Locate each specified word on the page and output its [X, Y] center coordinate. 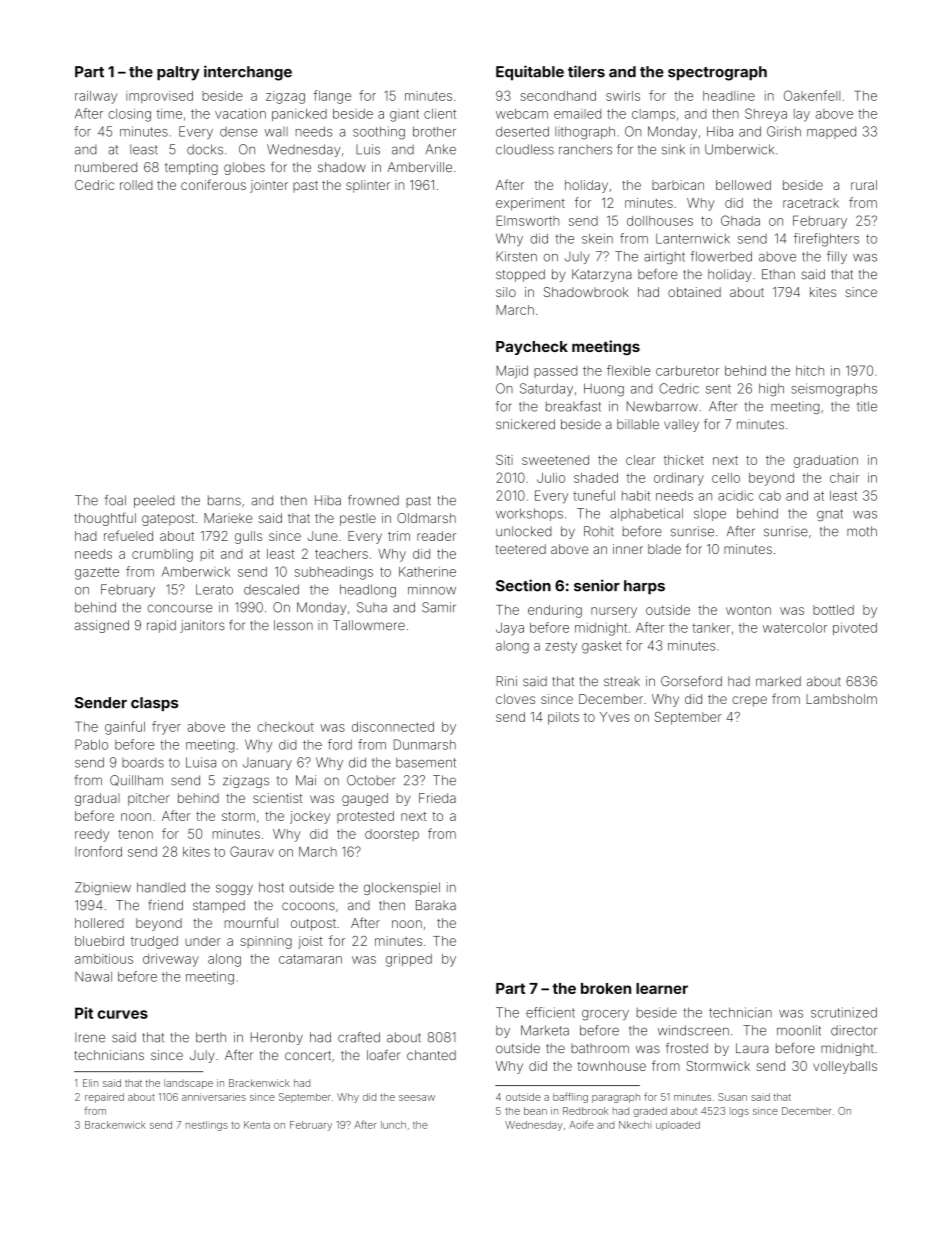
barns [224, 500]
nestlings [207, 1126]
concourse [179, 608]
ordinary [679, 479]
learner [662, 988]
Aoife [581, 1124]
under [203, 941]
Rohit [598, 531]
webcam [522, 114]
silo [506, 292]
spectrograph [717, 73]
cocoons [308, 906]
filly [837, 257]
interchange [248, 73]
